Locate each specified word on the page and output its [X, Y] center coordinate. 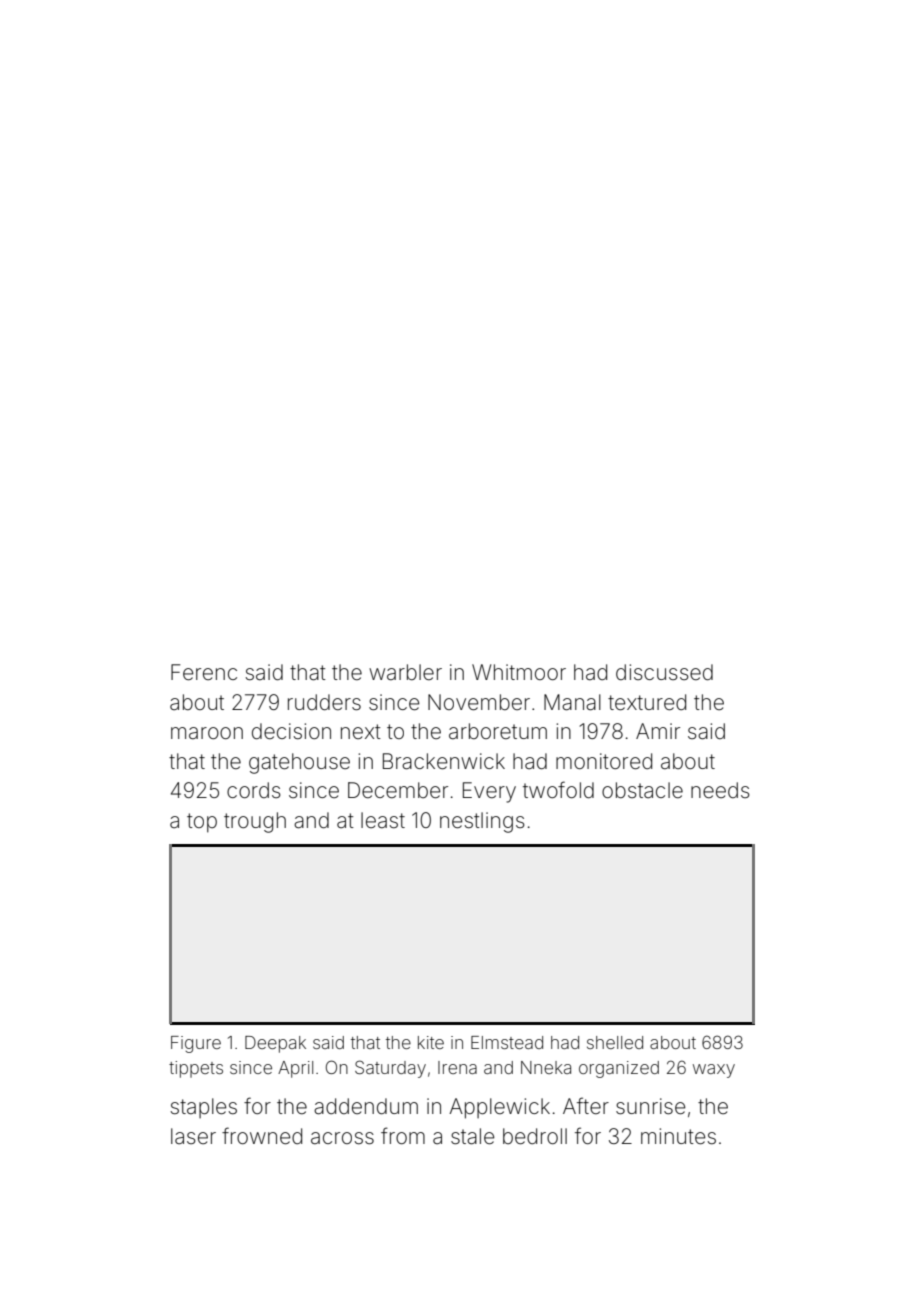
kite [431, 1042]
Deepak [275, 1044]
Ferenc [204, 672]
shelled [615, 1042]
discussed [664, 672]
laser [193, 1136]
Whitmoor [519, 672]
